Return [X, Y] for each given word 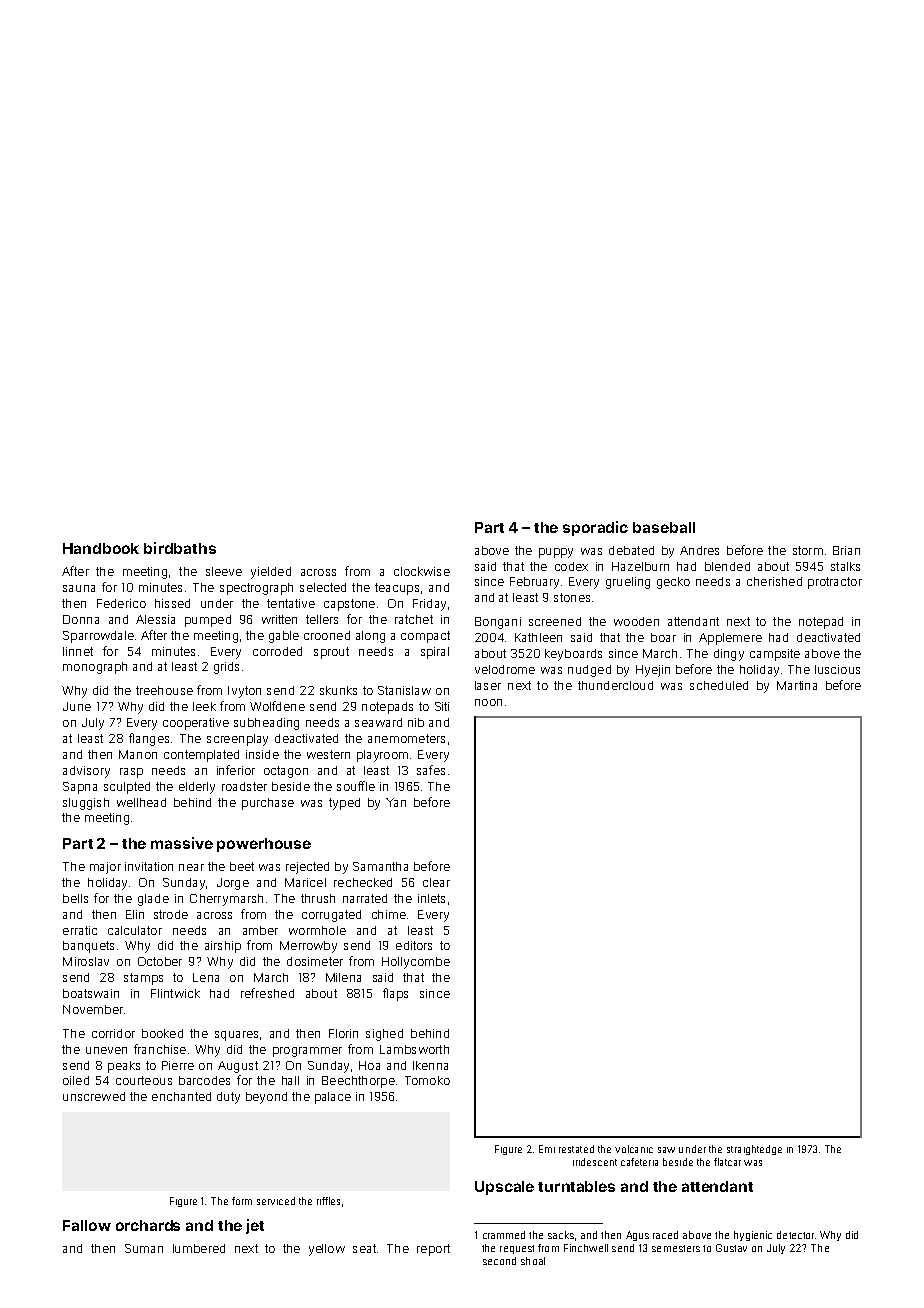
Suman [144, 1248]
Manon [138, 754]
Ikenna [430, 1065]
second [499, 1261]
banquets [88, 947]
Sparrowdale [98, 637]
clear [436, 882]
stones [572, 597]
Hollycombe [416, 963]
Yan [396, 802]
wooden [636, 621]
